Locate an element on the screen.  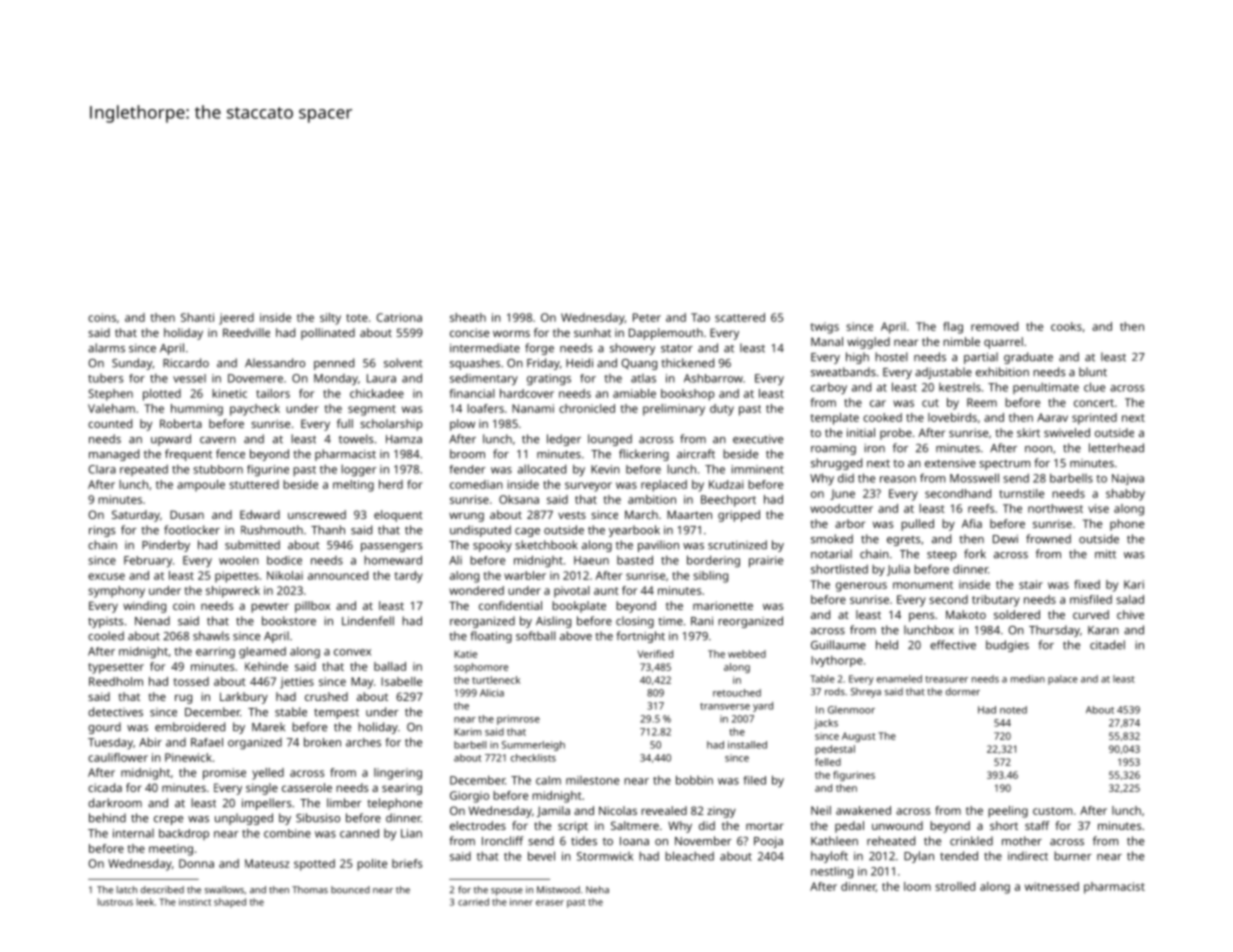
scattered is located at coordinates (740, 317).
